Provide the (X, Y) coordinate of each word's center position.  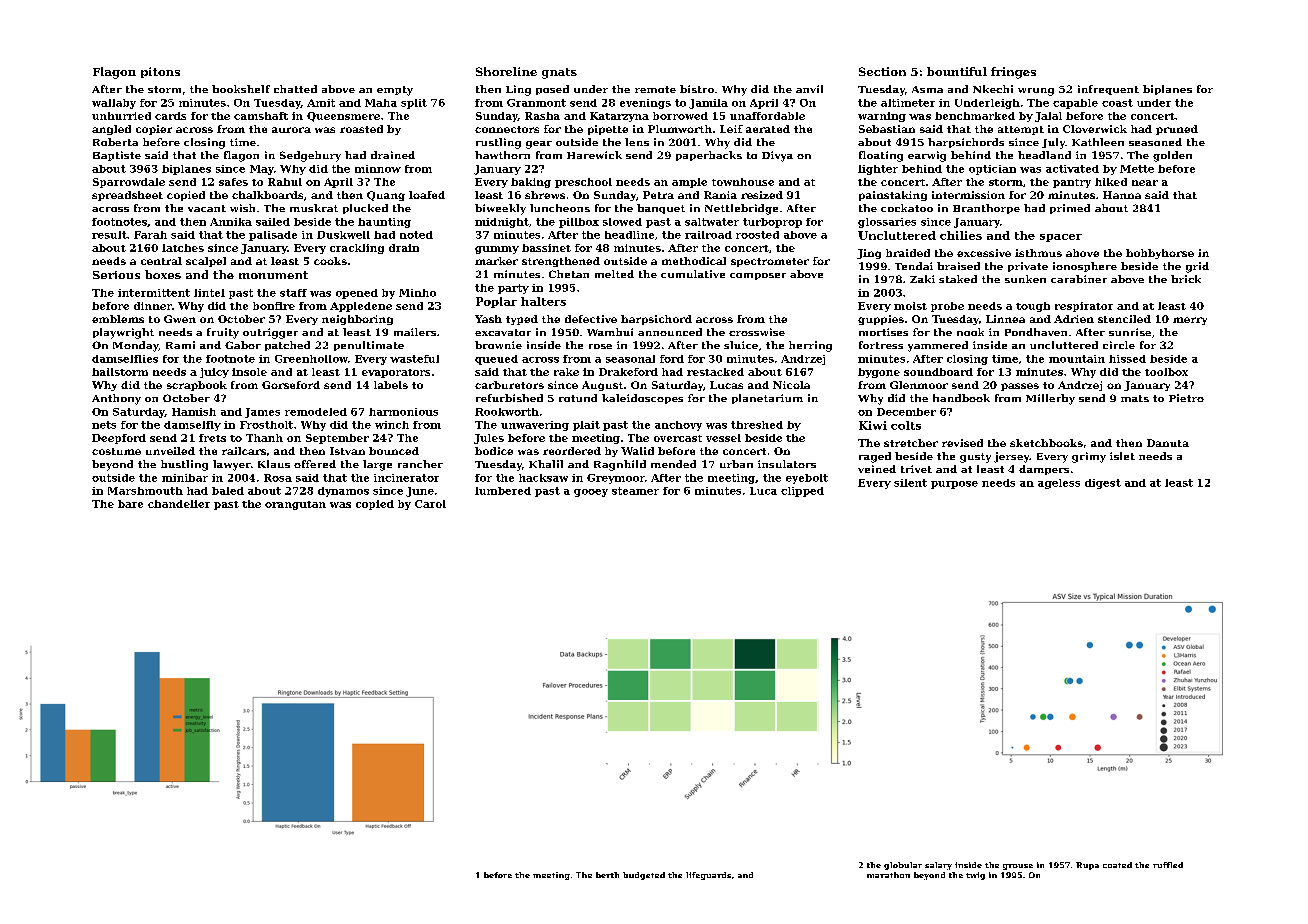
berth (607, 875)
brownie (498, 345)
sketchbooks (1046, 443)
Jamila (708, 104)
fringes (1013, 73)
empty (395, 91)
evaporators (396, 373)
